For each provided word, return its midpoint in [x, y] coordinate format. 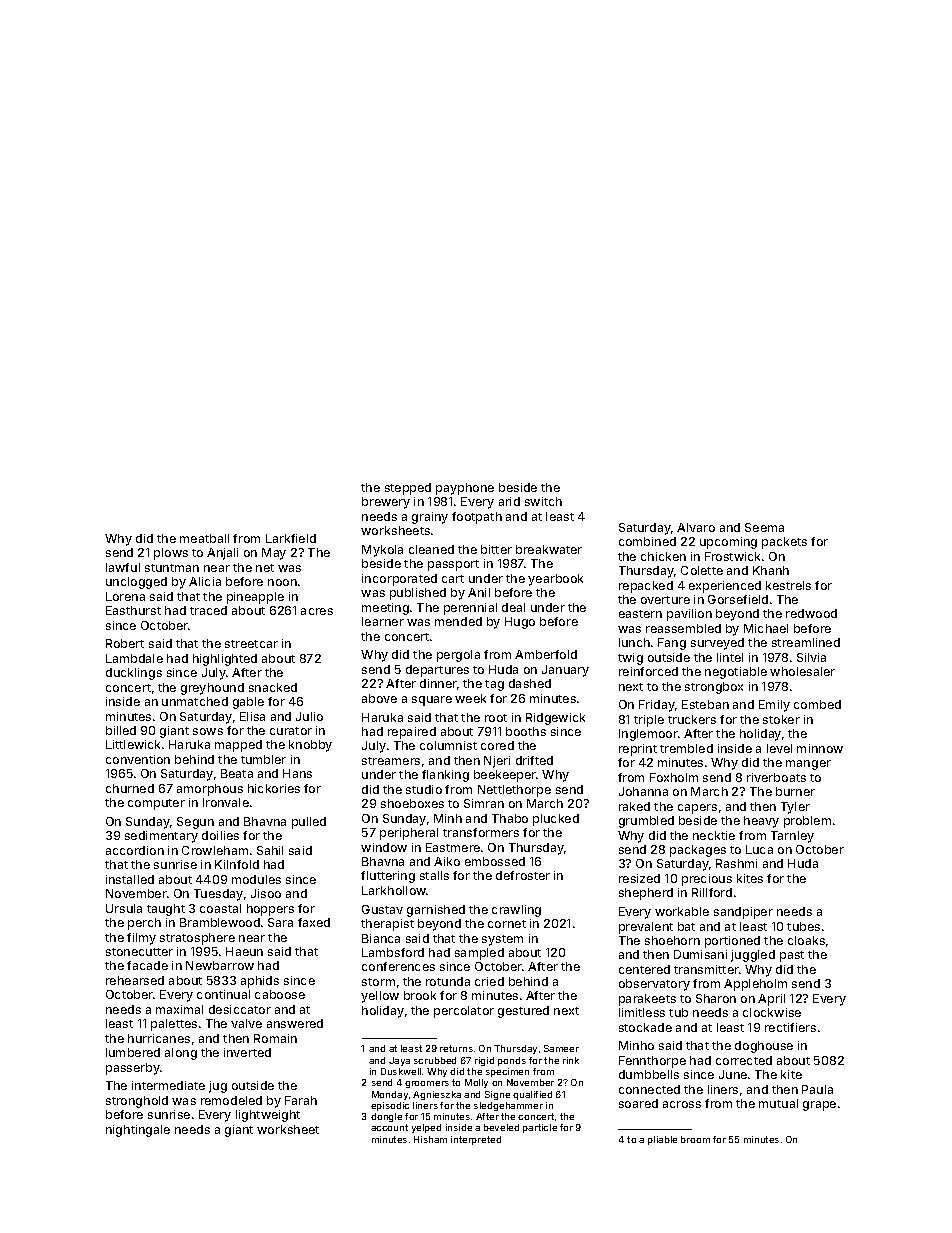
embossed [495, 861]
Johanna [643, 791]
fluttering [388, 877]
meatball [204, 538]
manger [808, 765]
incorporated [399, 580]
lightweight [268, 1116]
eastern [640, 614]
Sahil [270, 850]
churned [130, 788]
